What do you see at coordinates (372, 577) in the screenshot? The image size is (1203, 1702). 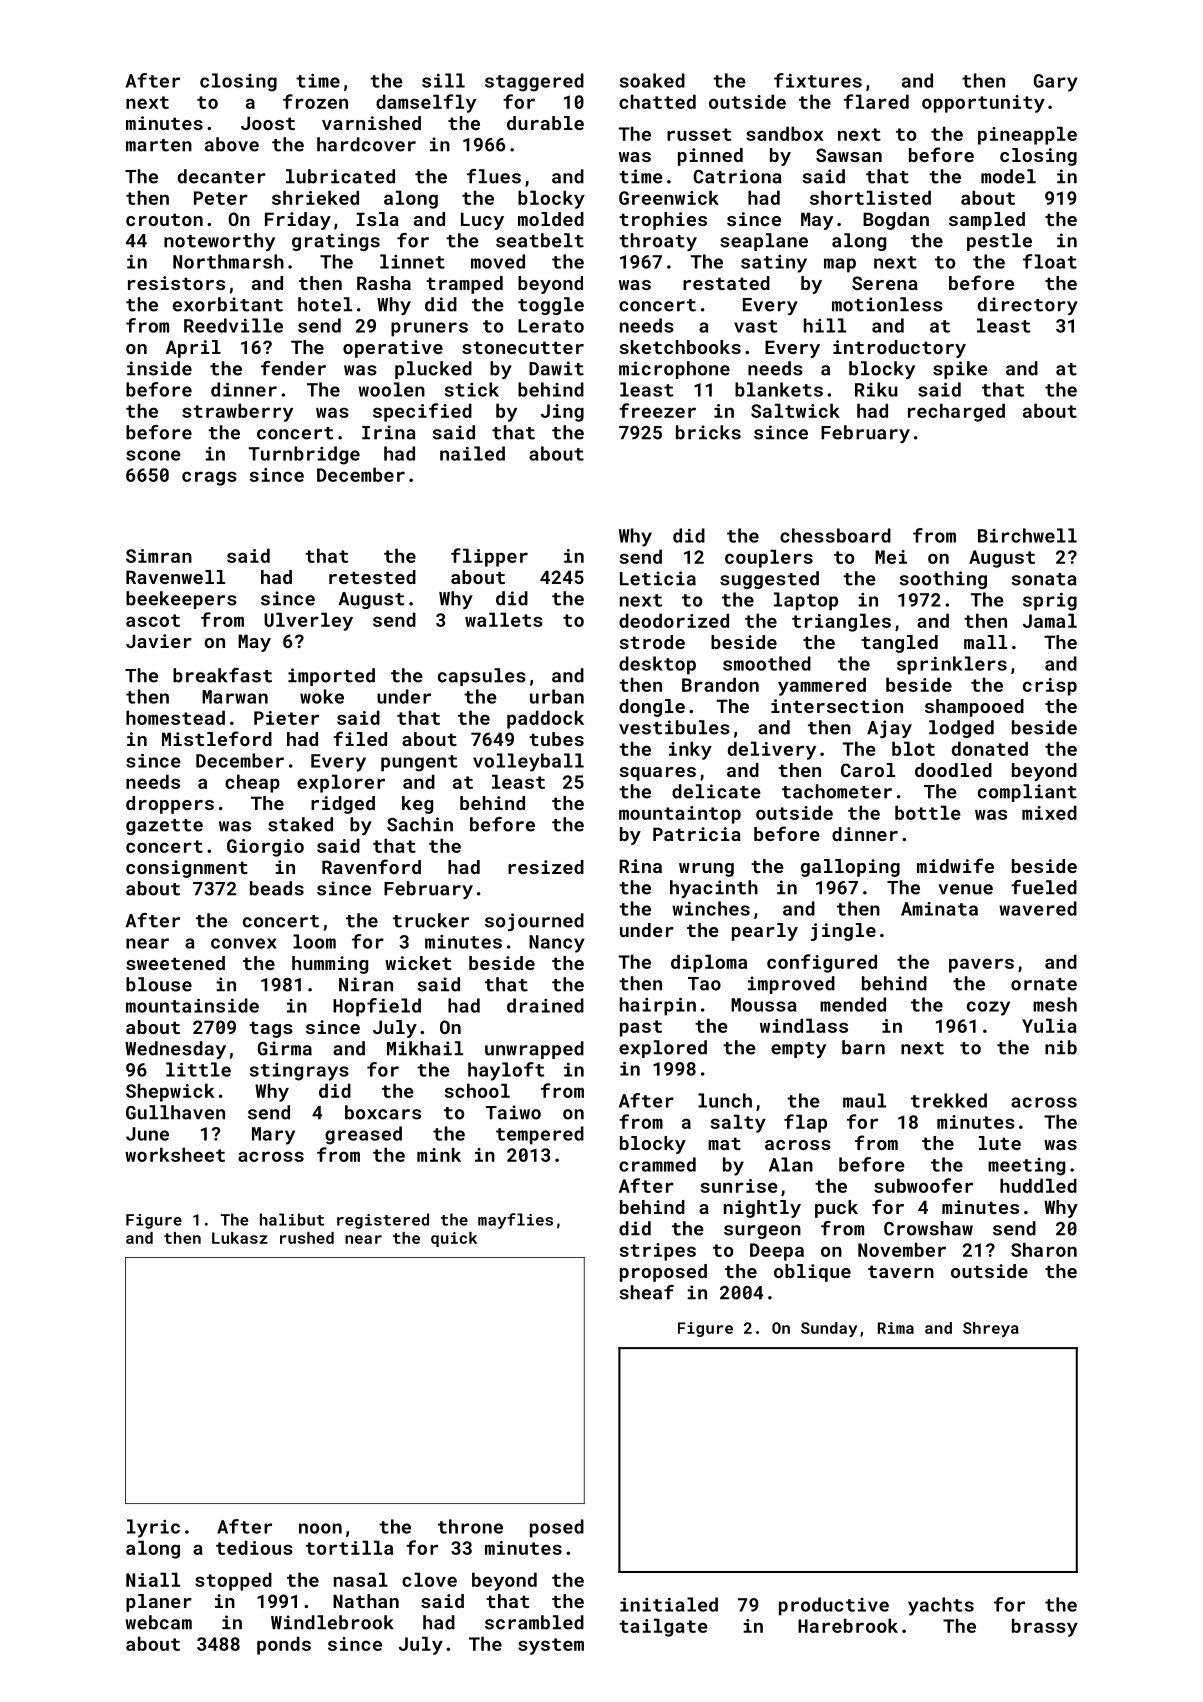 I see `retested` at bounding box center [372, 577].
